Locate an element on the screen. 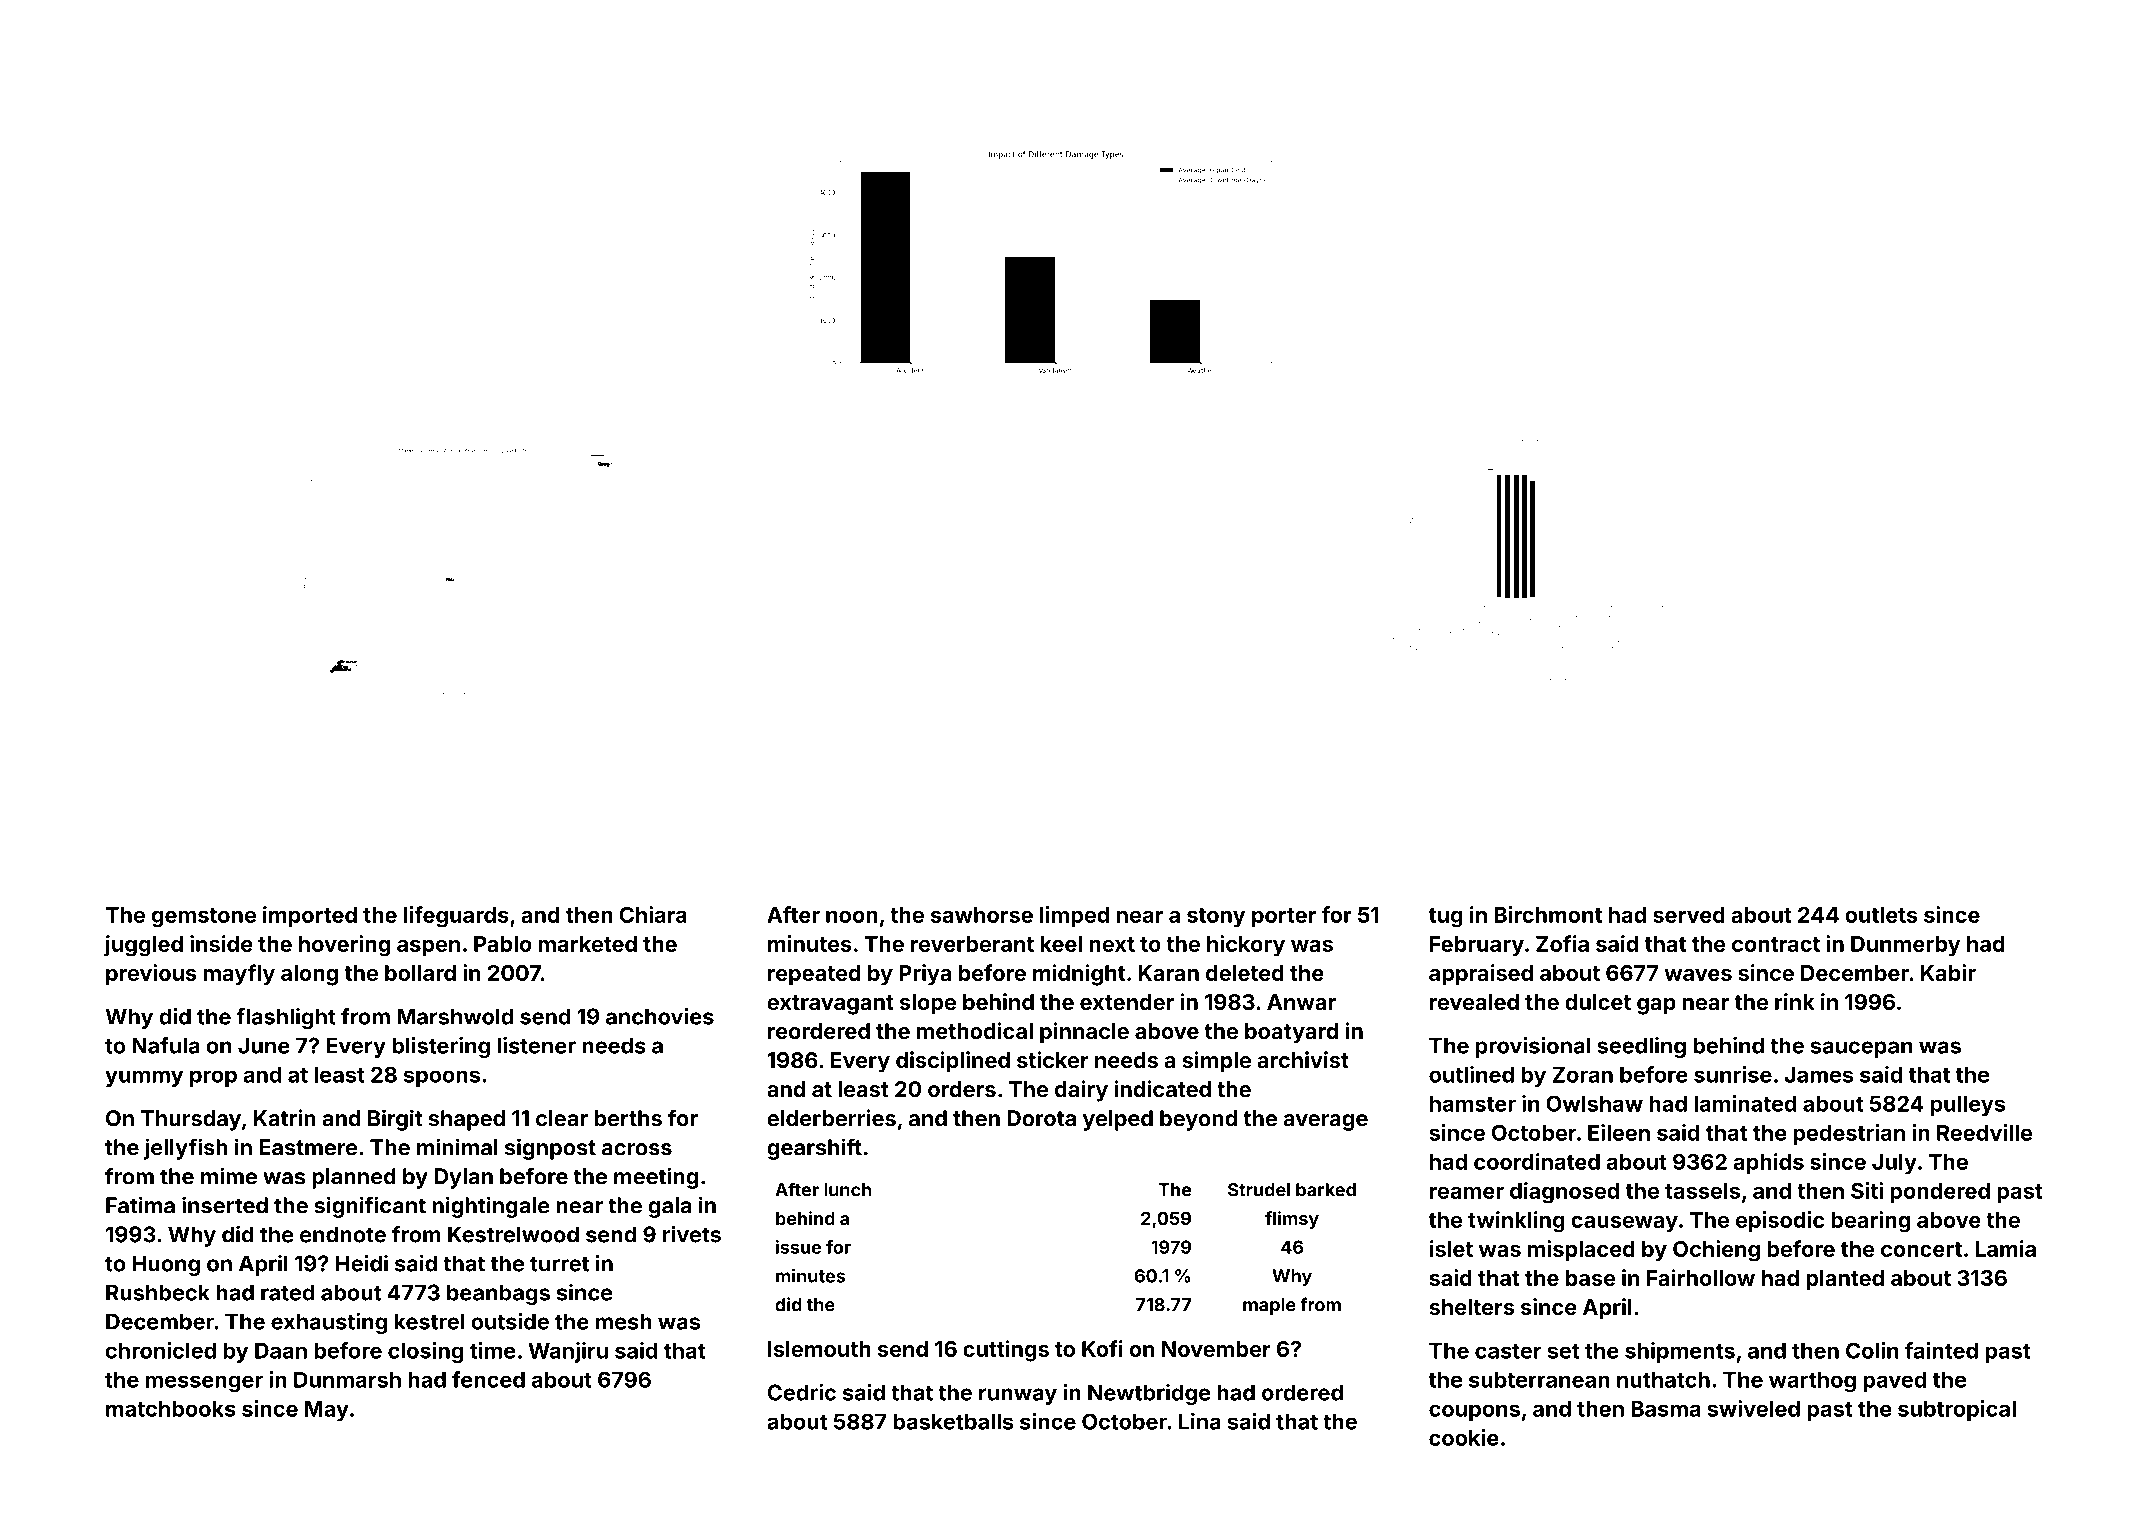 The width and height of the screenshot is (2151, 1521). Chiara is located at coordinates (653, 914).
